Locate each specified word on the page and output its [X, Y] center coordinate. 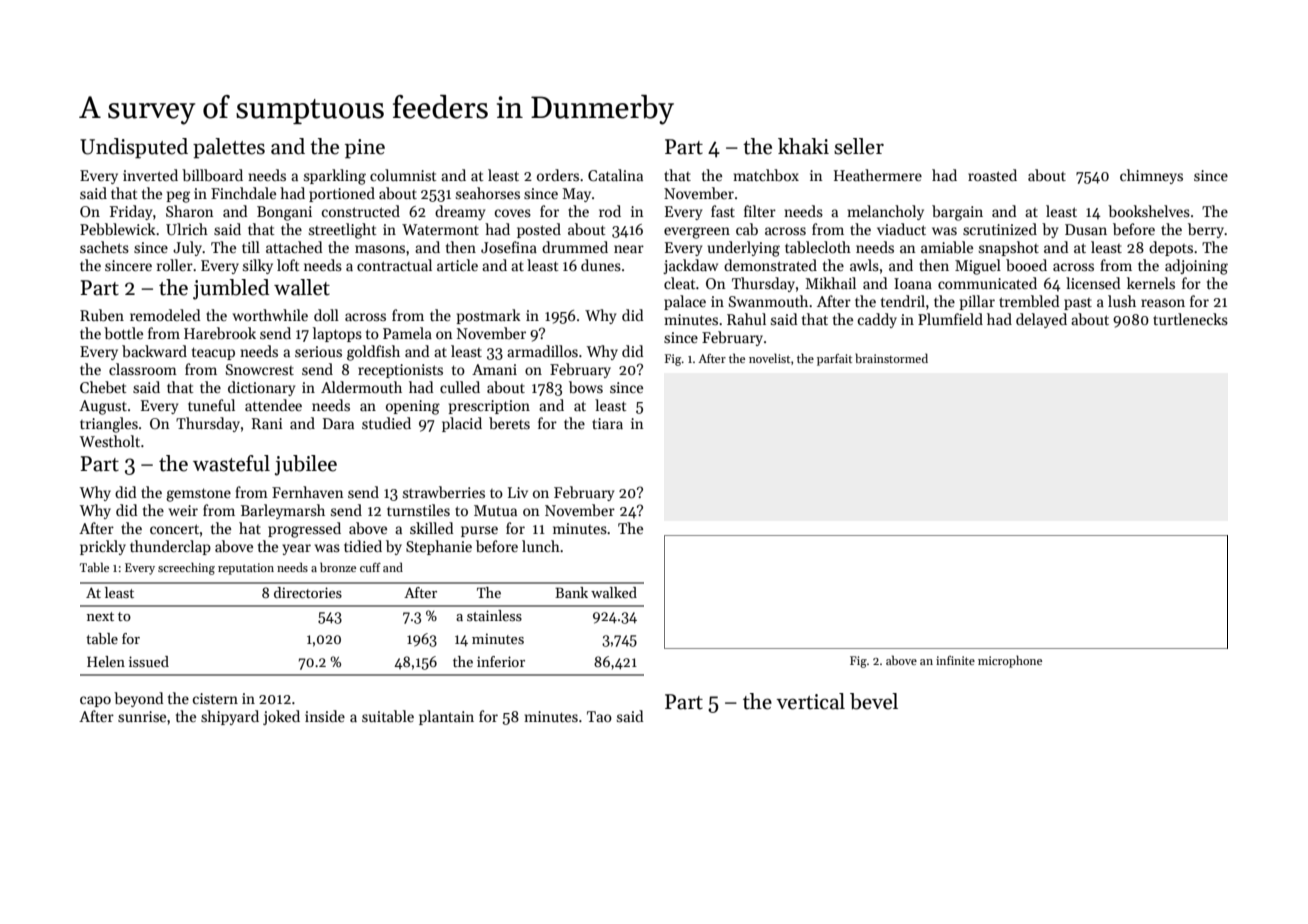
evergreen [697, 233]
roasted [992, 175]
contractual [394, 265]
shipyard [230, 717]
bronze [338, 567]
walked [614, 592]
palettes [229, 148]
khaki [803, 146]
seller [859, 146]
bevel [874, 701]
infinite [955, 660]
